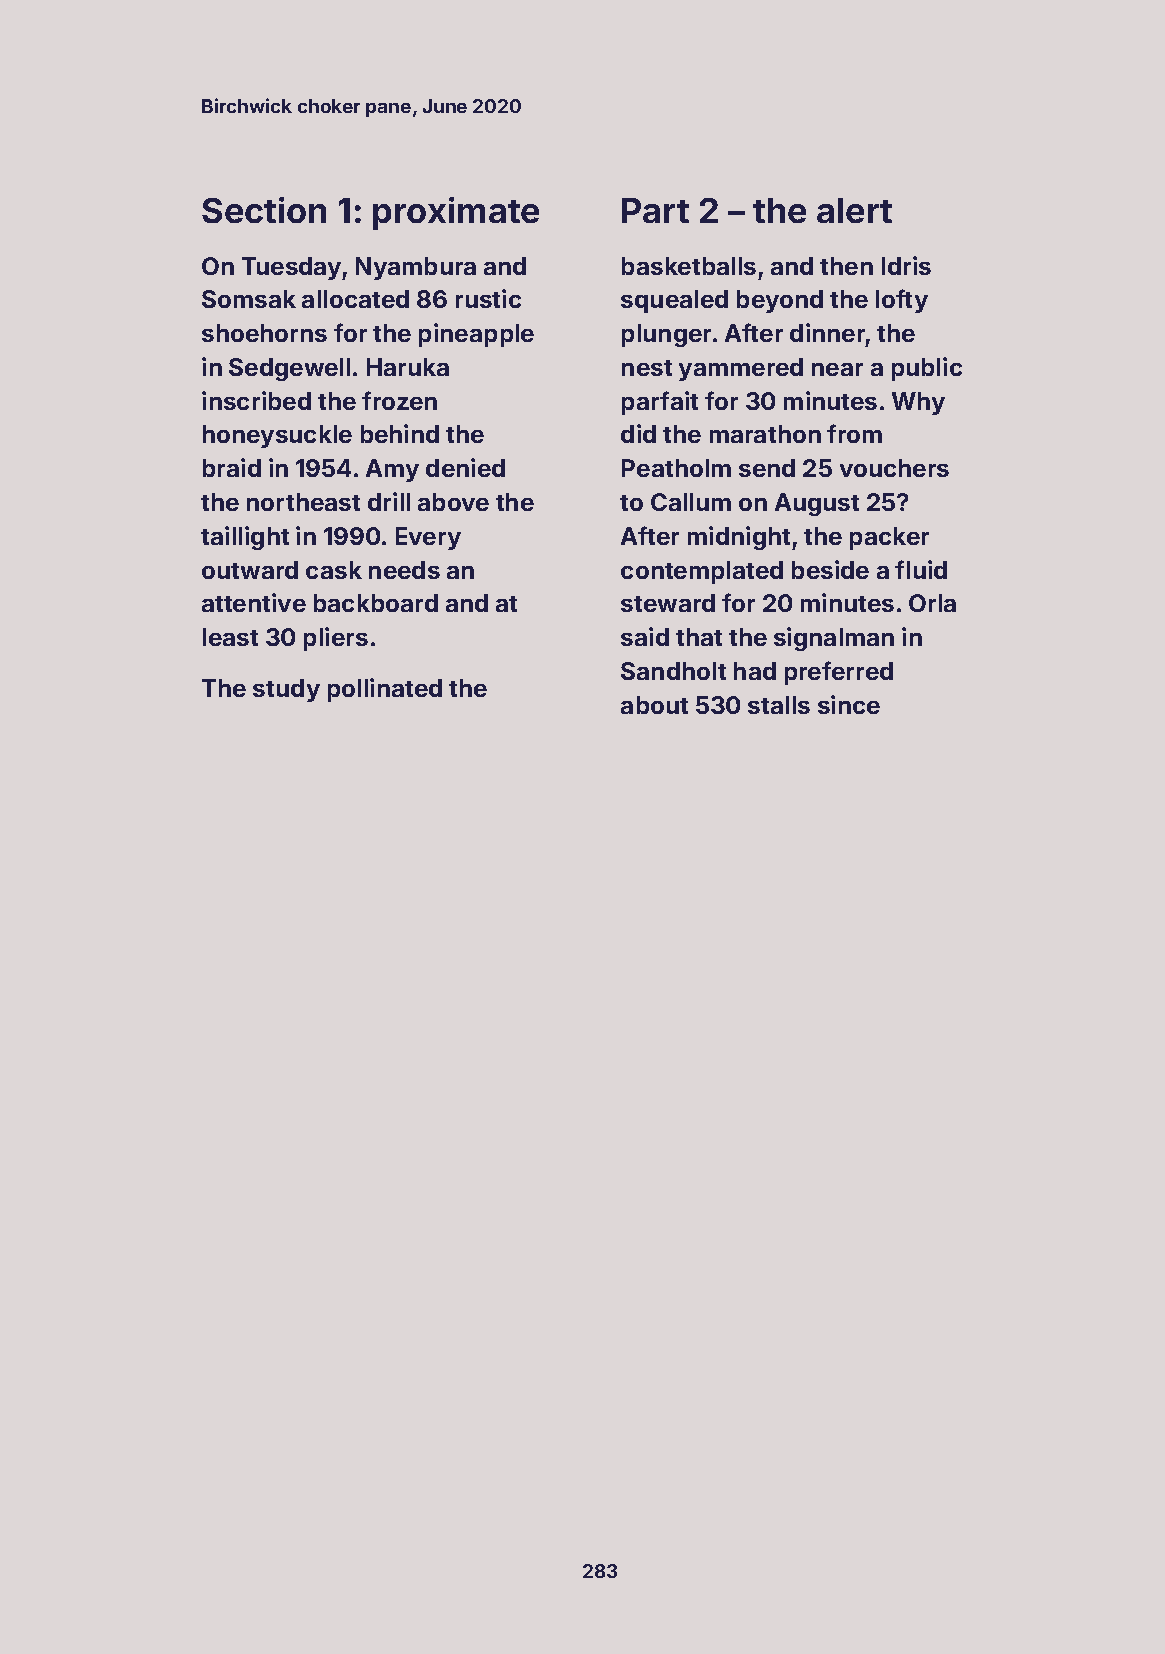  Describe the element at coordinates (854, 210) in the screenshot. I see `alert` at that location.
